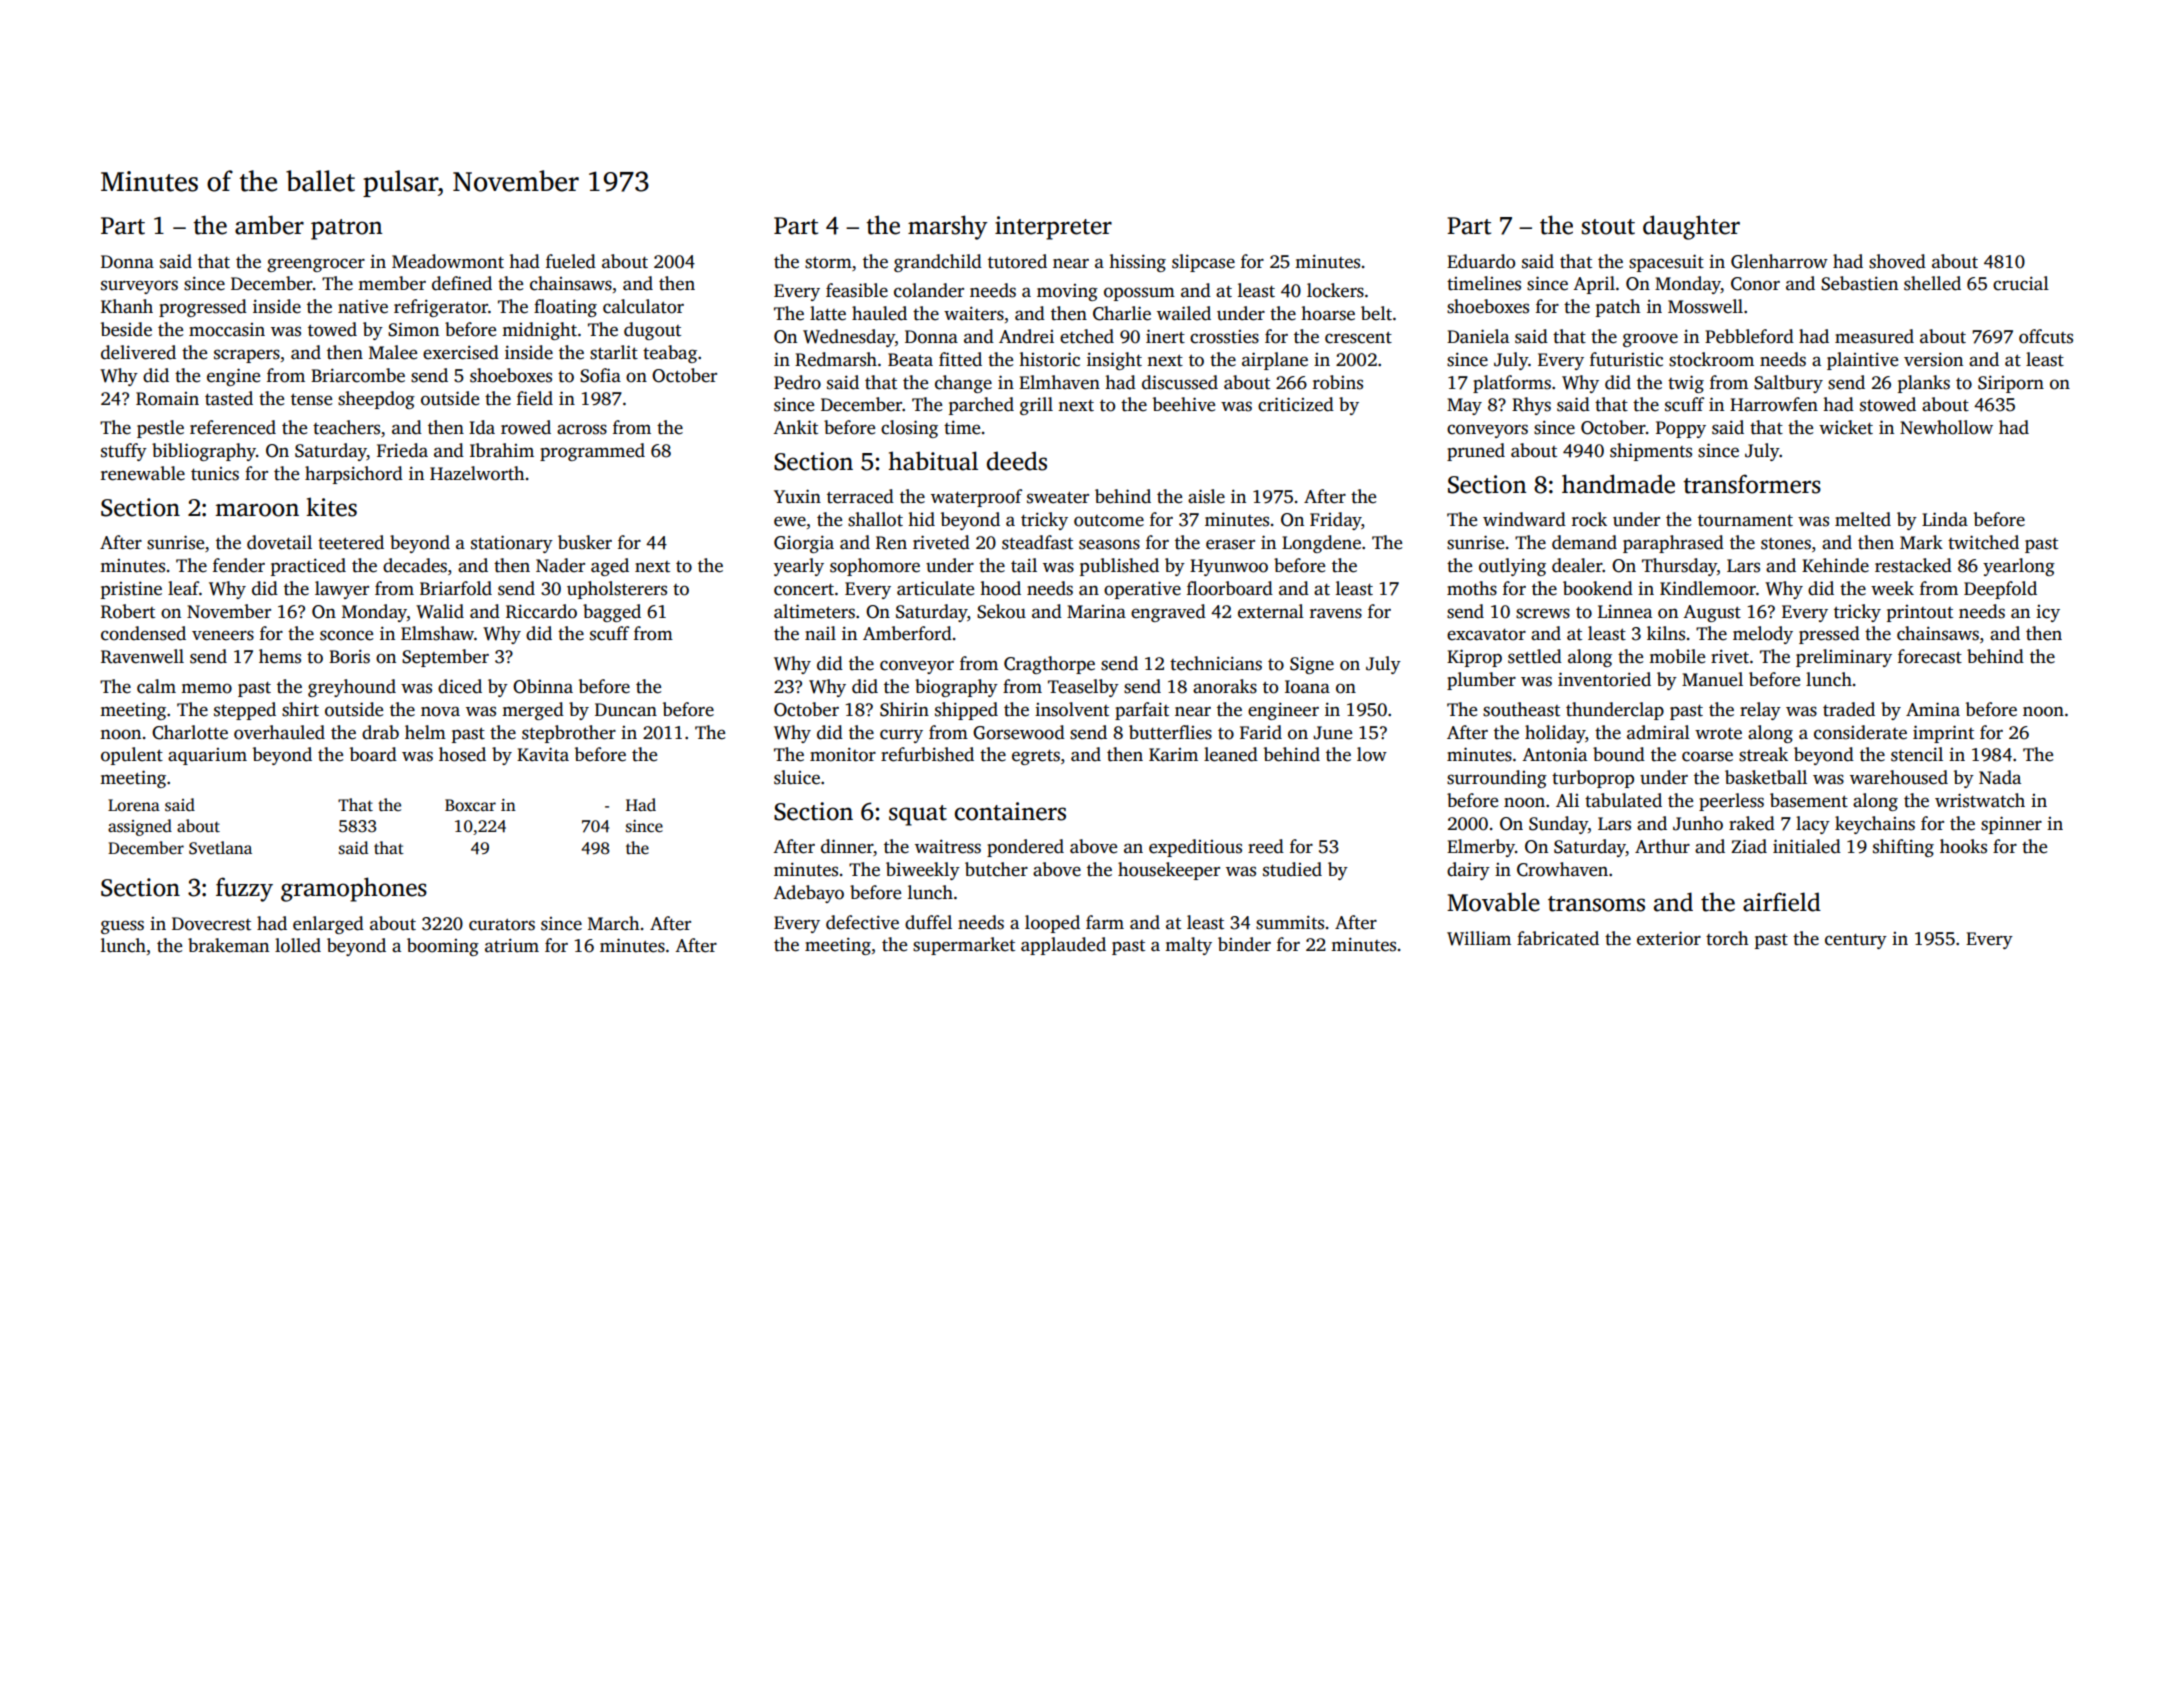  I want to click on Kehinde, so click(1835, 565).
